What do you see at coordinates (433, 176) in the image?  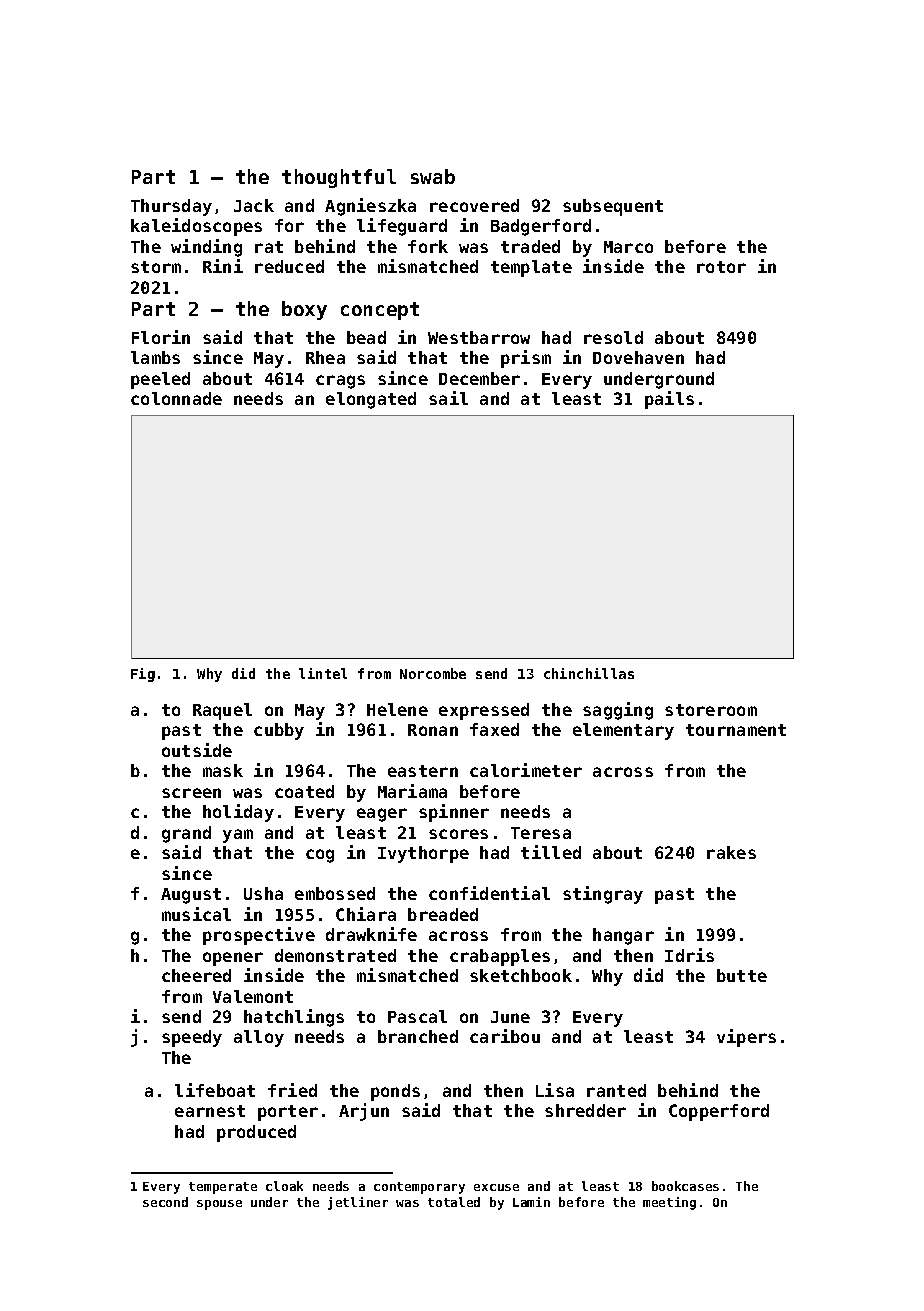 I see `swab` at bounding box center [433, 176].
